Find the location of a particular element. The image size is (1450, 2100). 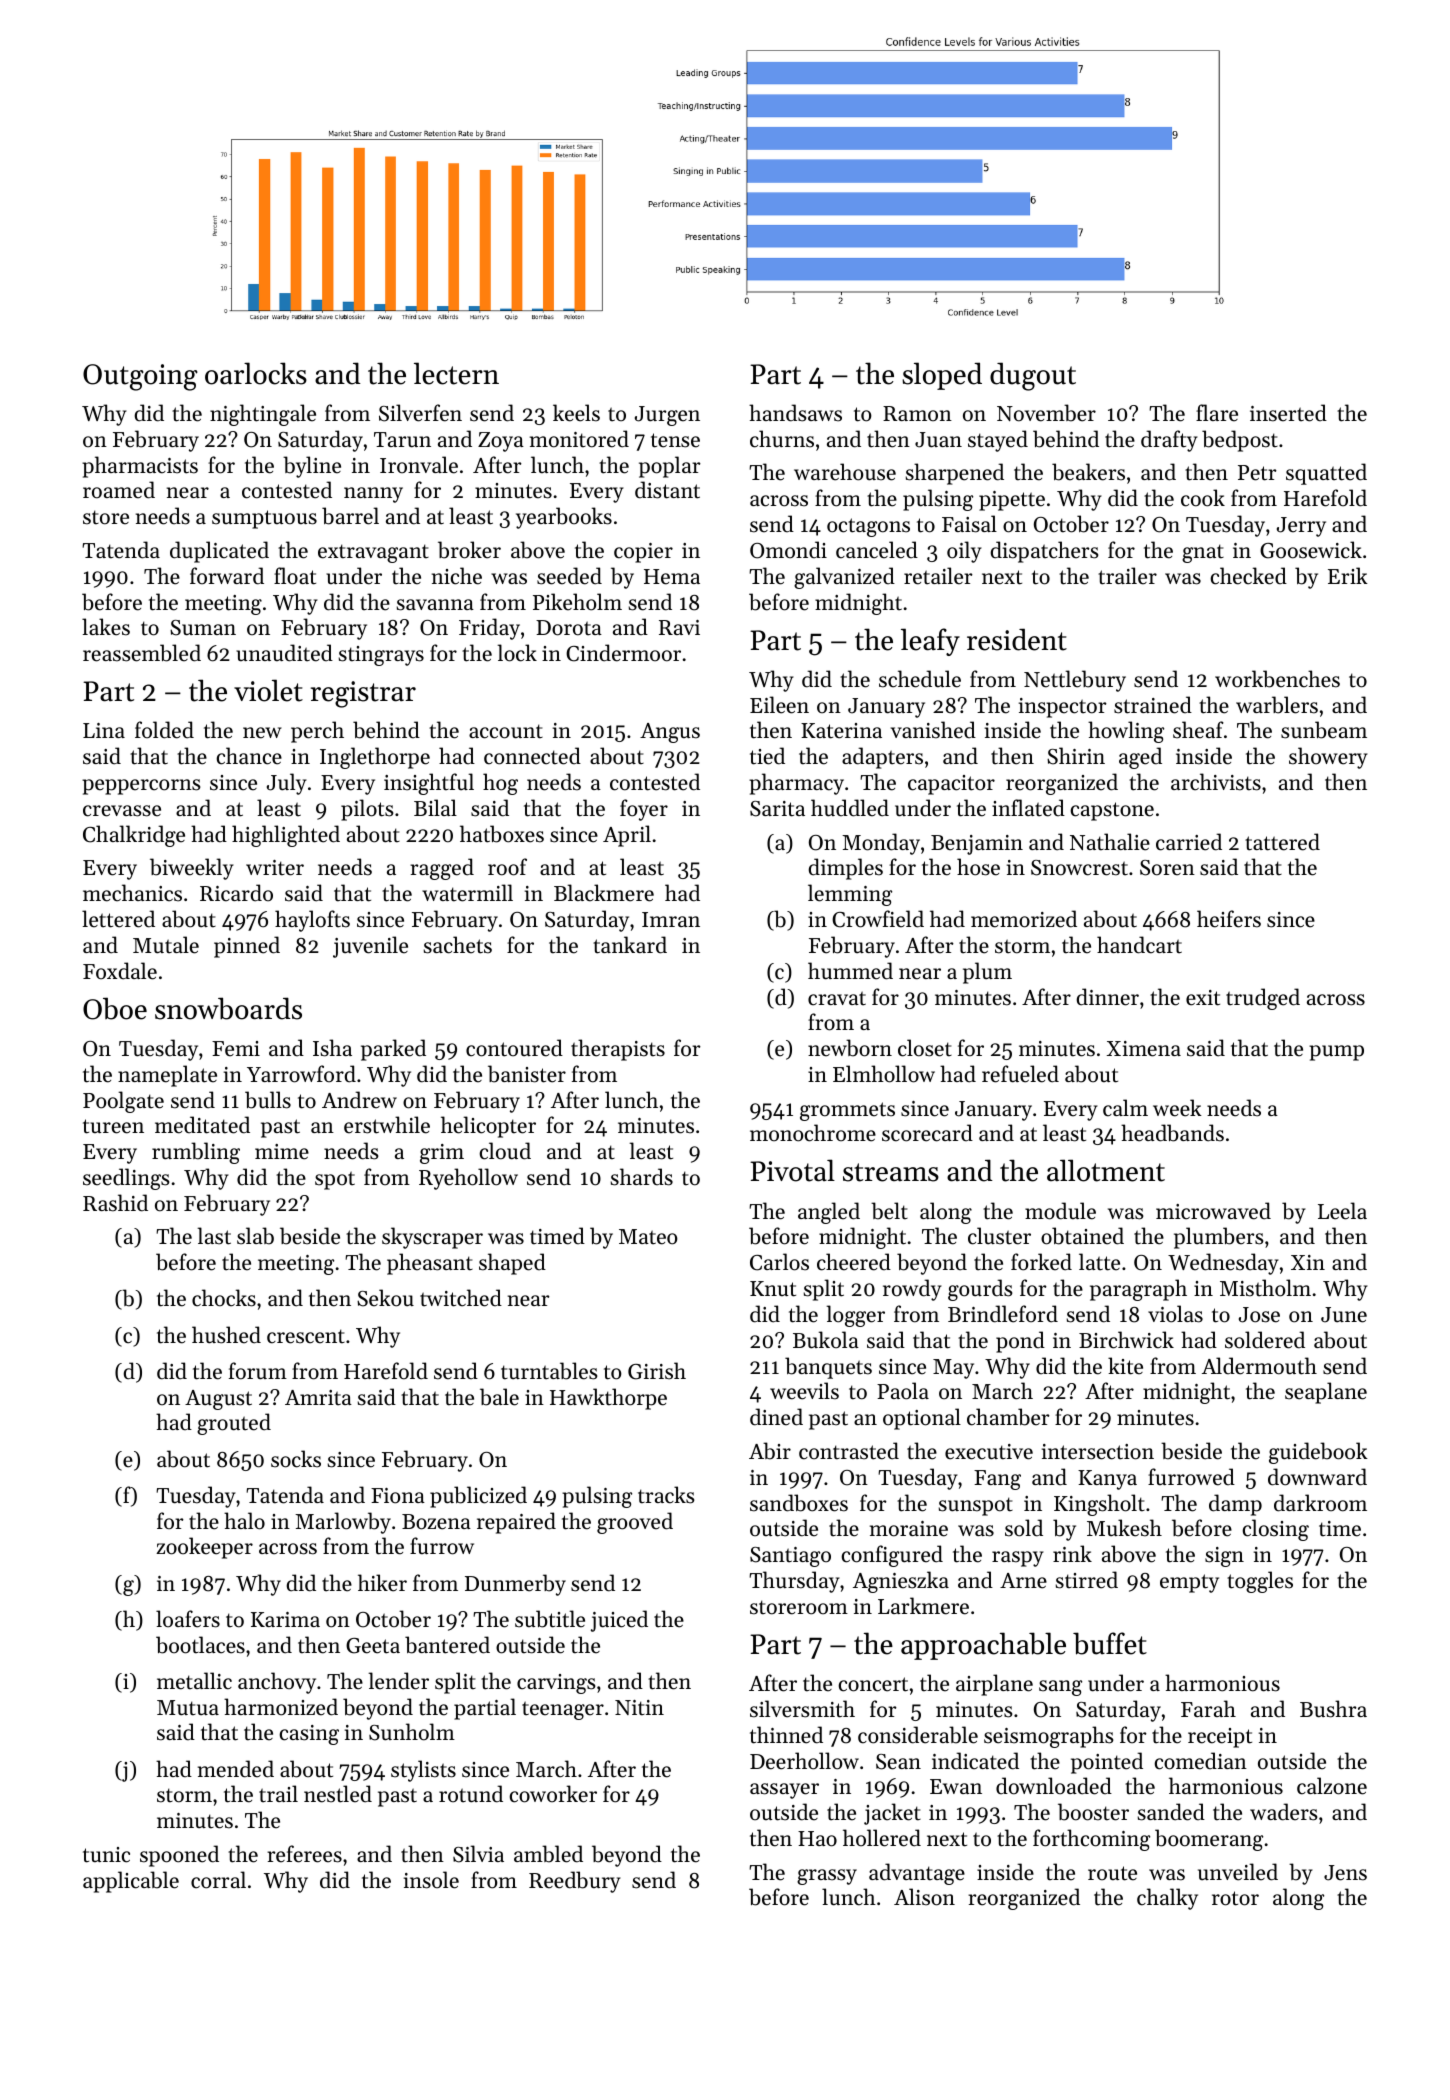

dugout is located at coordinates (1033, 376).
